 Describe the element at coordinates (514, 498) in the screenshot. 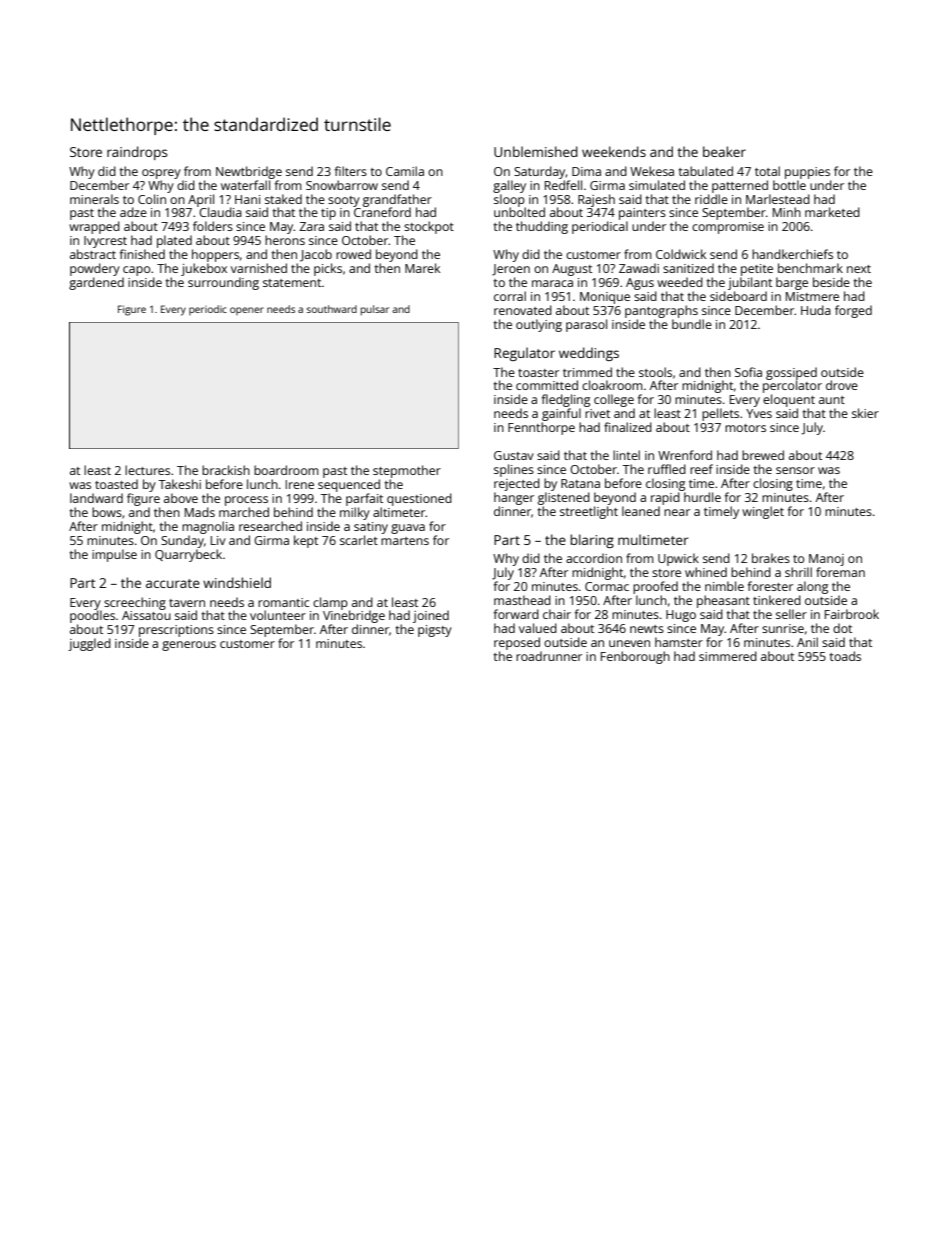

I see `hanger` at that location.
